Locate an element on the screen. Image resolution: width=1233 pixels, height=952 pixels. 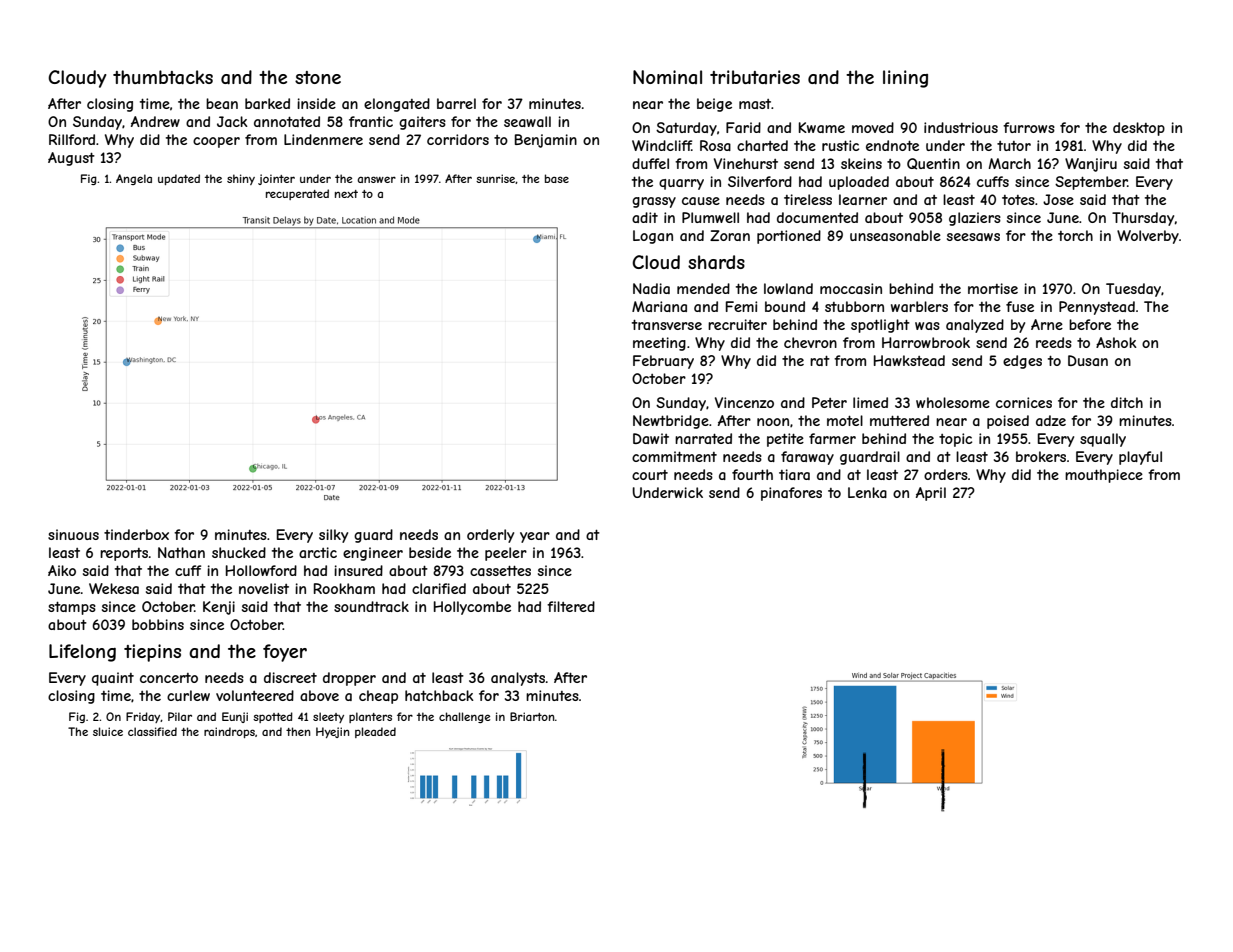
stone is located at coordinates (318, 77).
